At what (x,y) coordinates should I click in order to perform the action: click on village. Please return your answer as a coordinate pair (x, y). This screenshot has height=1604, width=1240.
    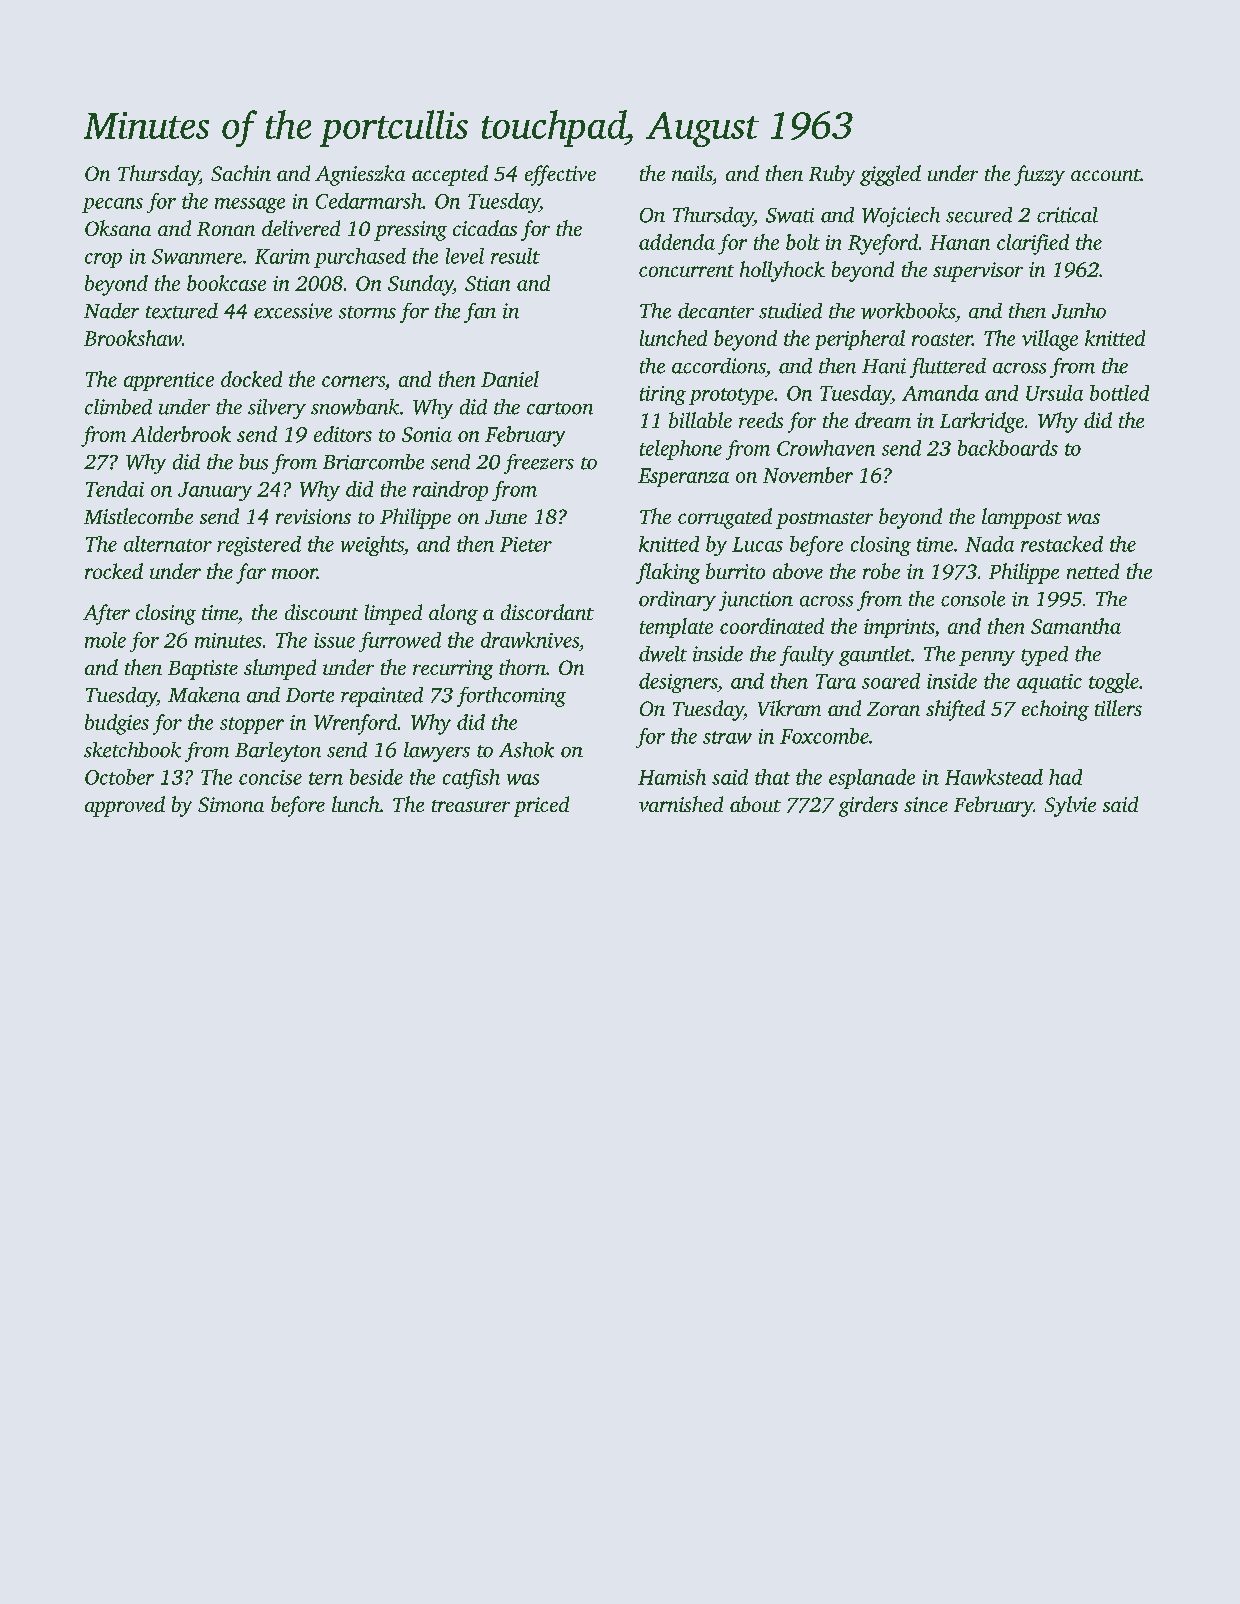
    Looking at the image, I should click on (1050, 340).
